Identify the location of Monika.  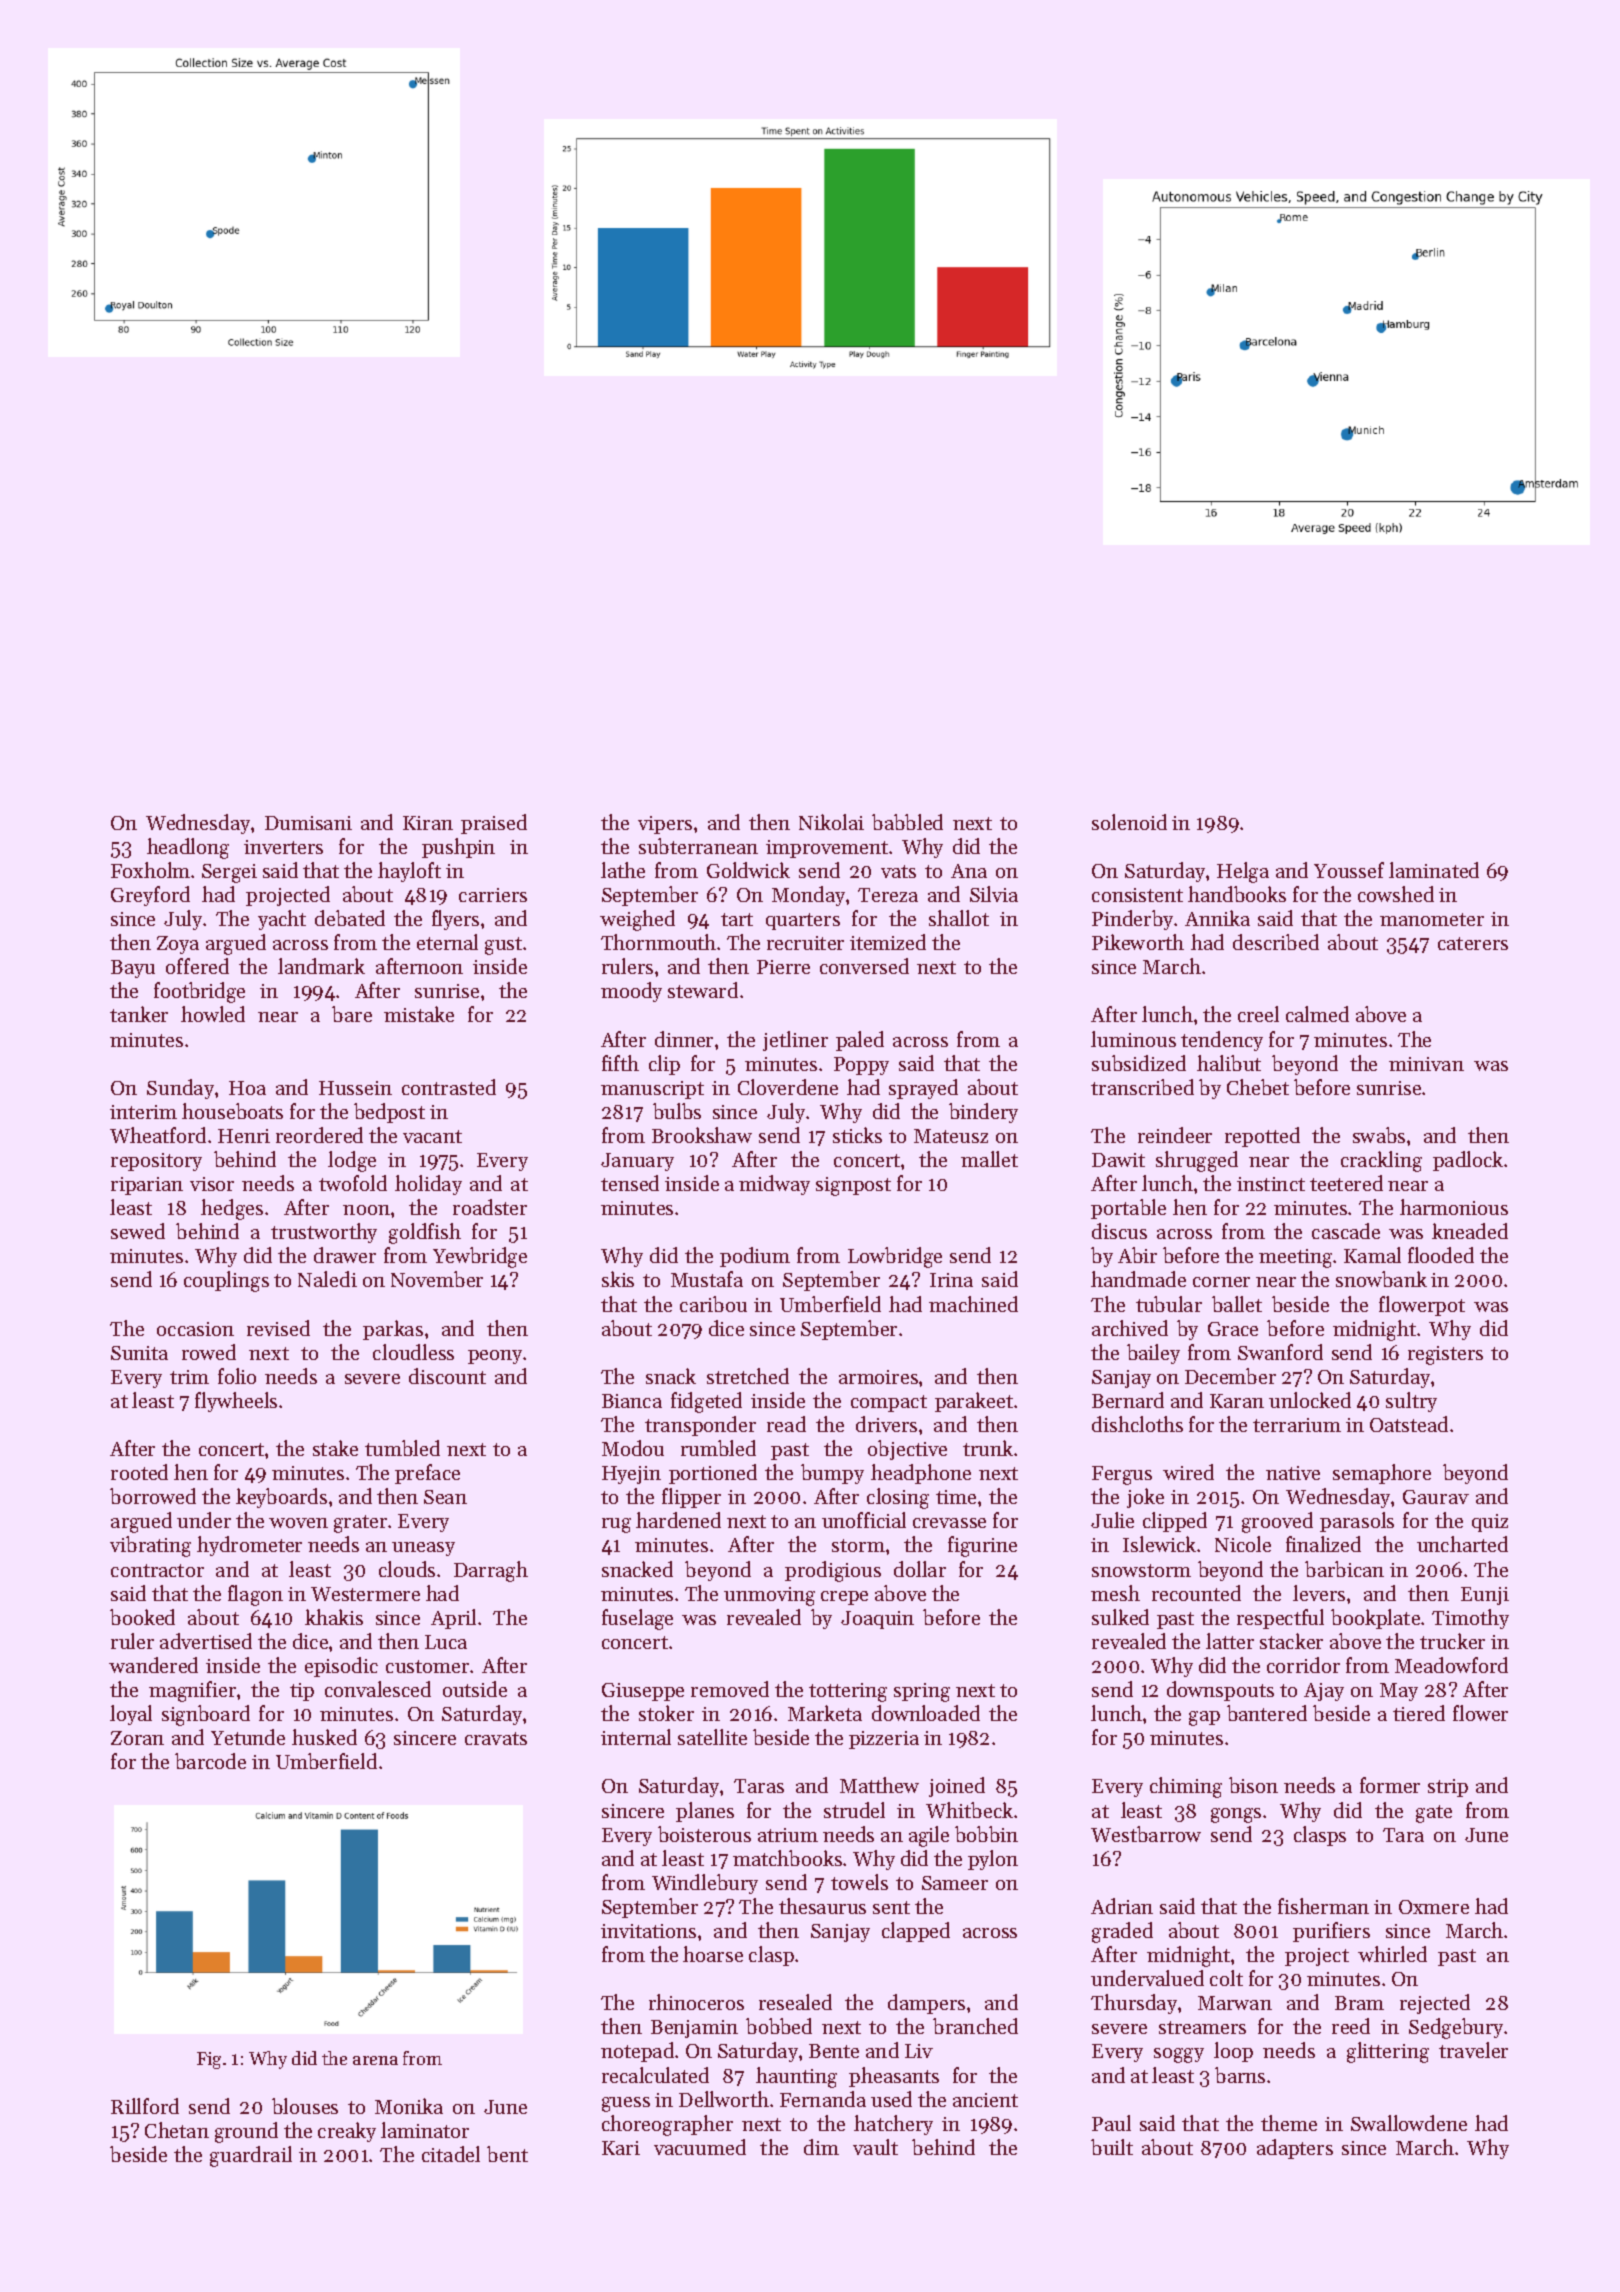
(409, 2106).
